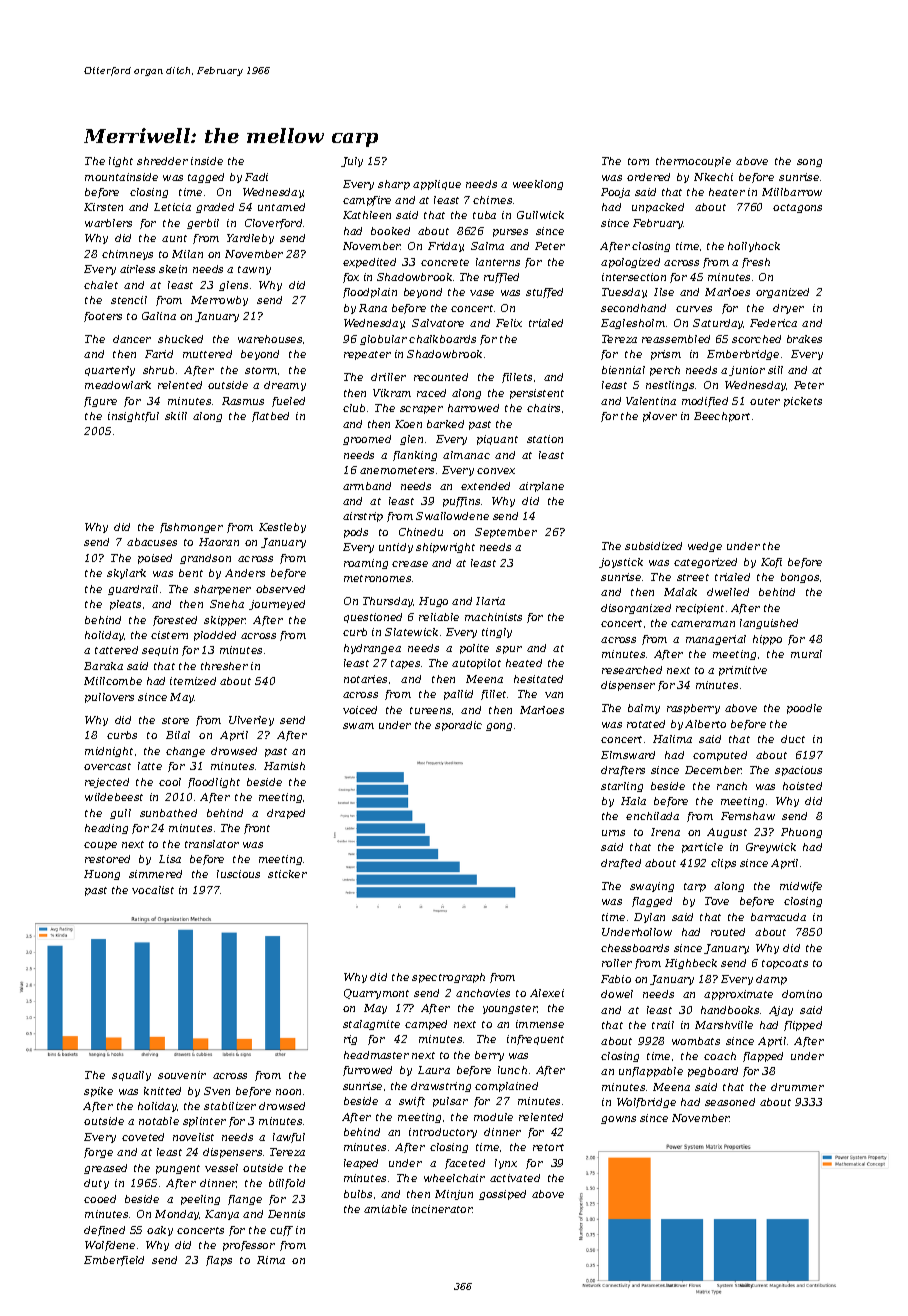 The width and height of the document is (908, 1316). I want to click on Kofi, so click(771, 563).
